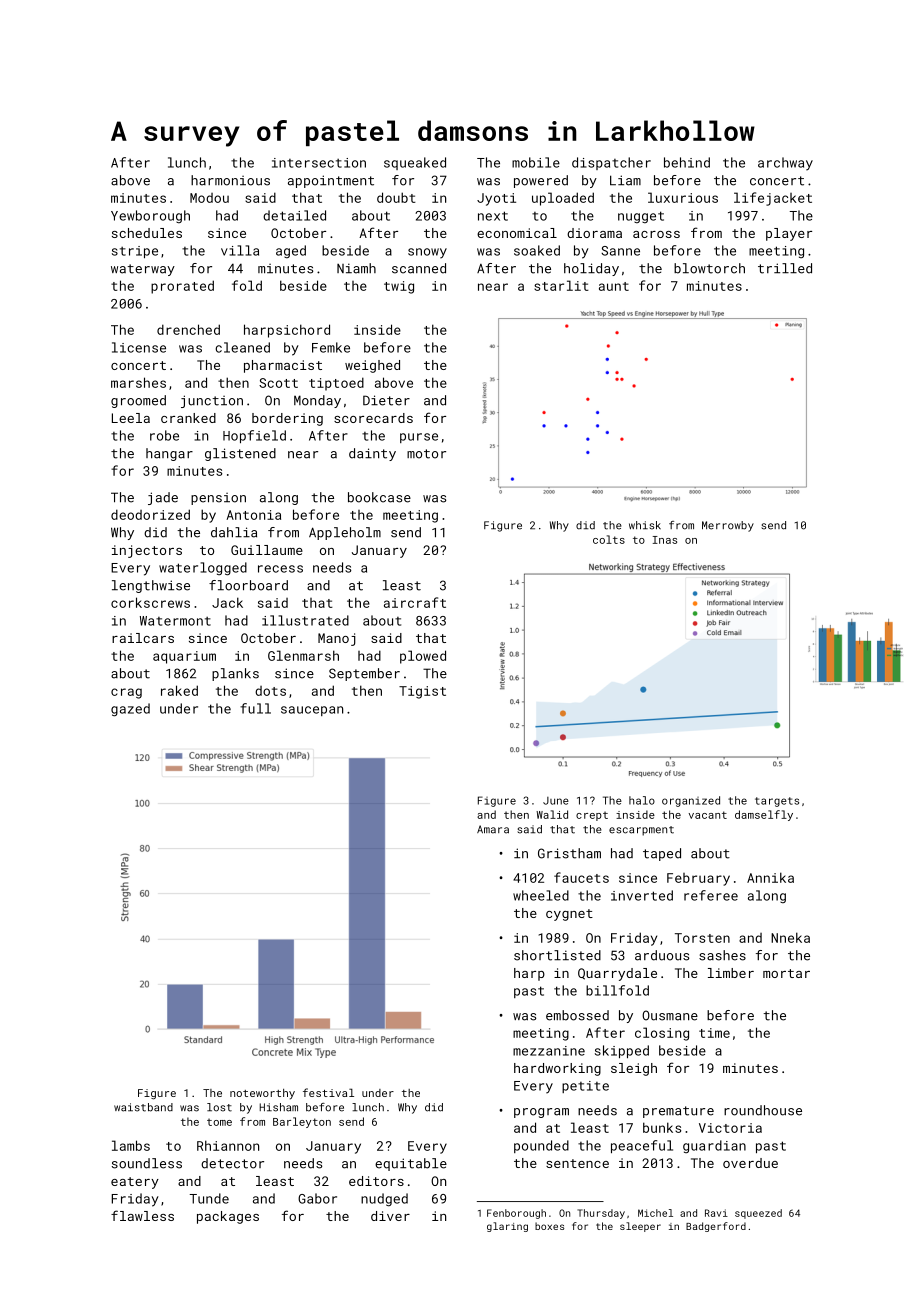 The height and width of the image is (1314, 924). I want to click on luxurious, so click(683, 197).
